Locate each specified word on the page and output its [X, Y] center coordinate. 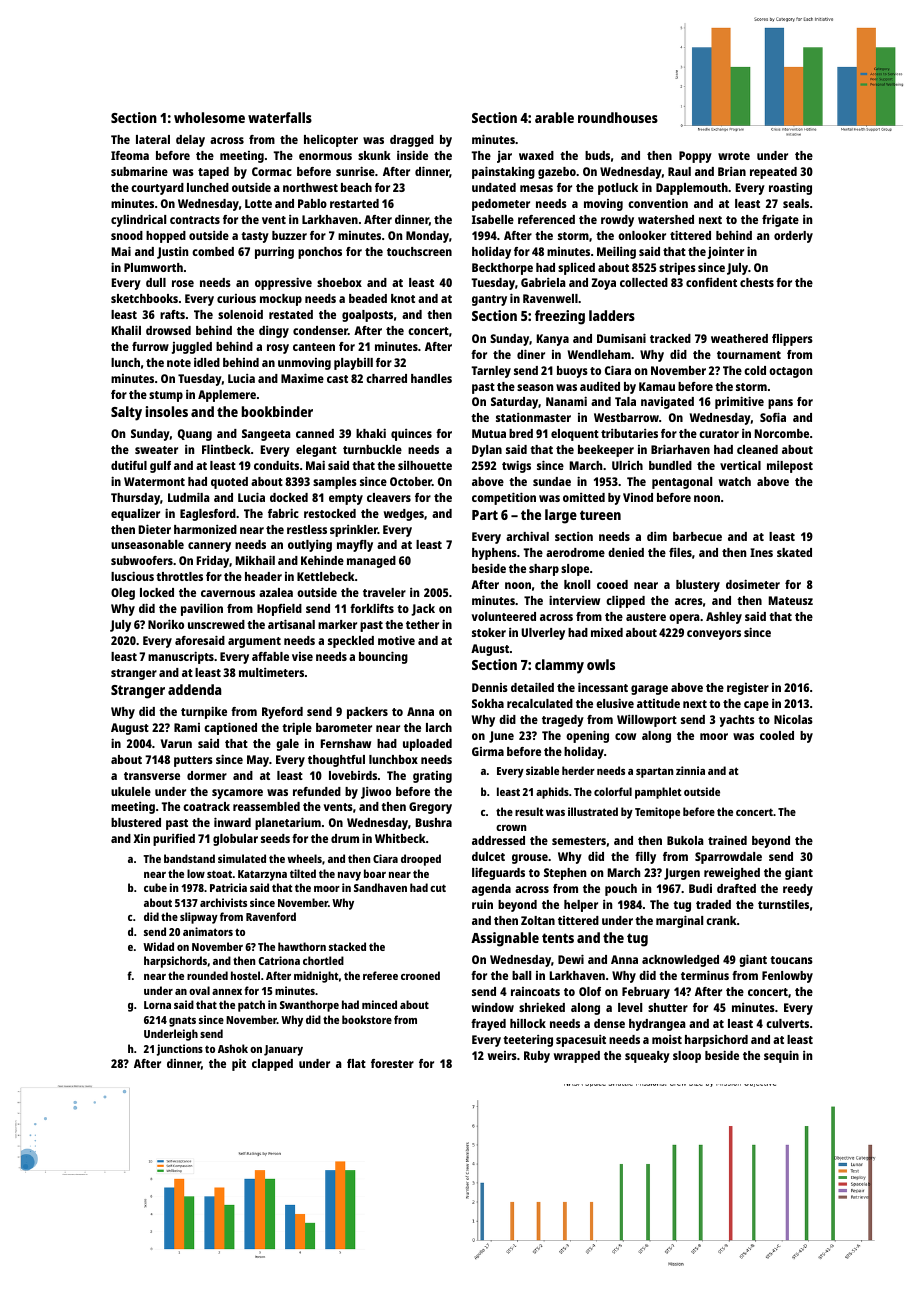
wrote [734, 156]
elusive [615, 703]
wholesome [209, 117]
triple [297, 728]
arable [554, 117]
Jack [423, 610]
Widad [158, 946]
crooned [420, 975]
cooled [777, 735]
